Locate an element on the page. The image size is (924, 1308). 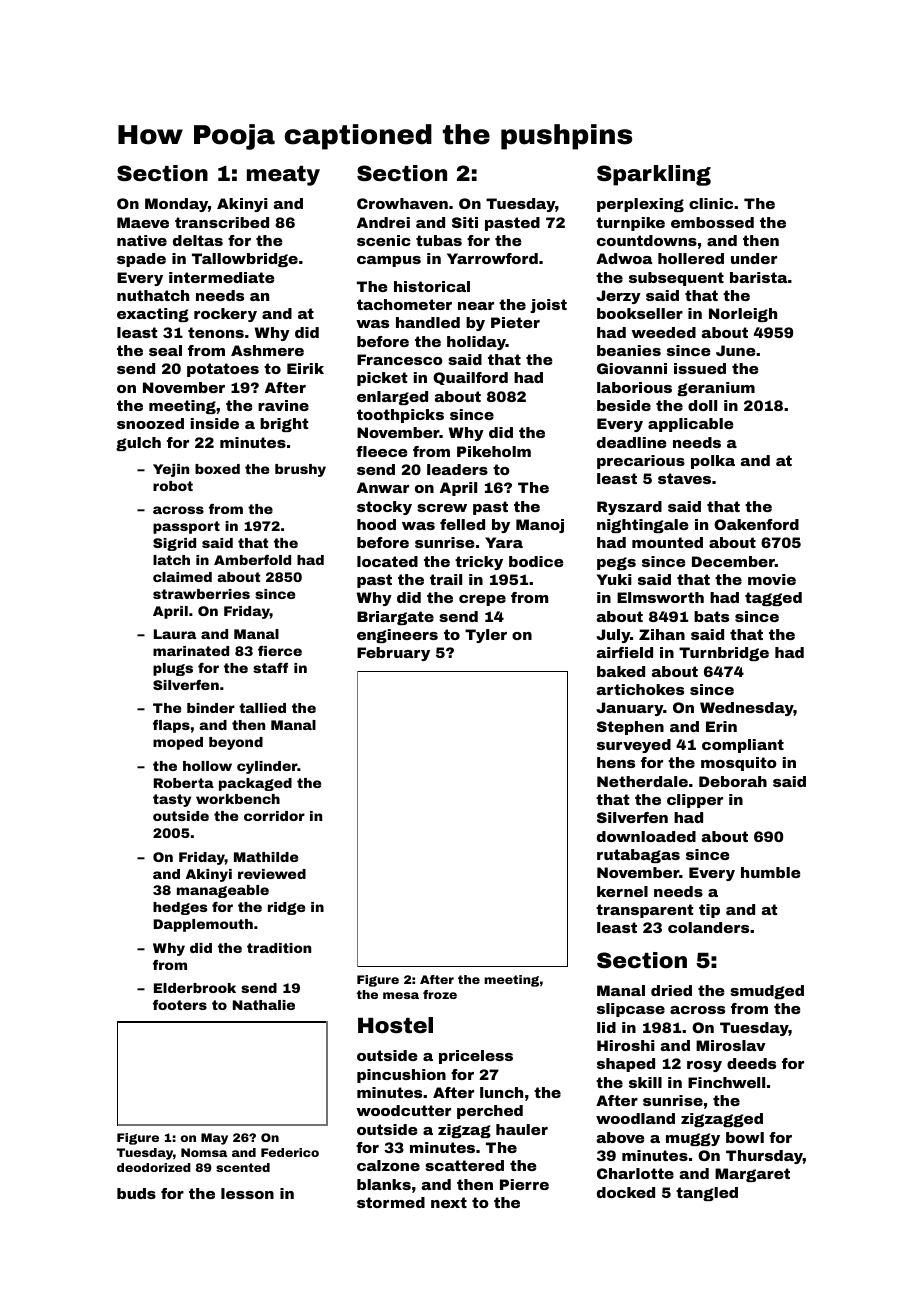
stormed is located at coordinates (391, 1202).
